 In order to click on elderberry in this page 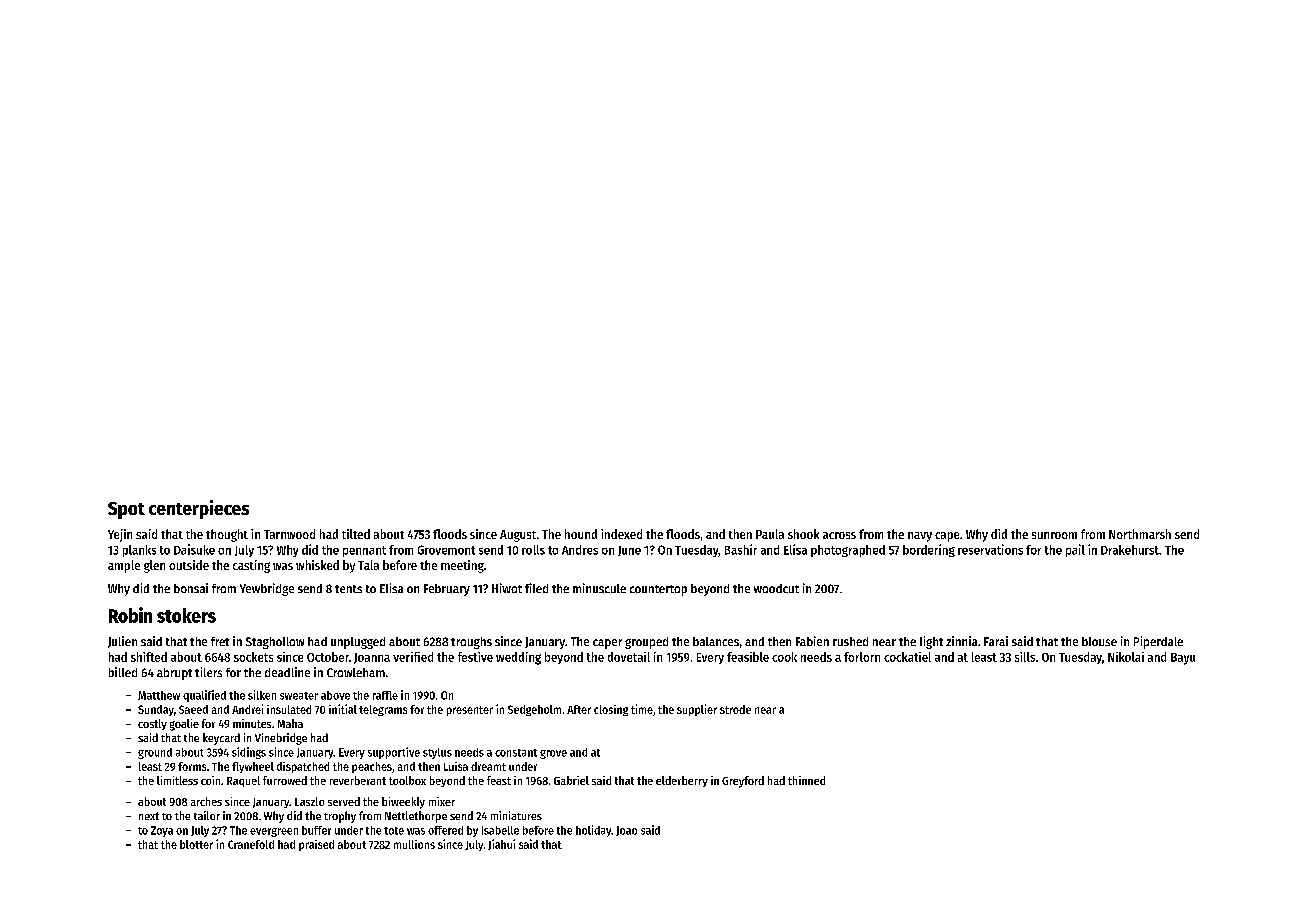, I will do `click(682, 781)`.
